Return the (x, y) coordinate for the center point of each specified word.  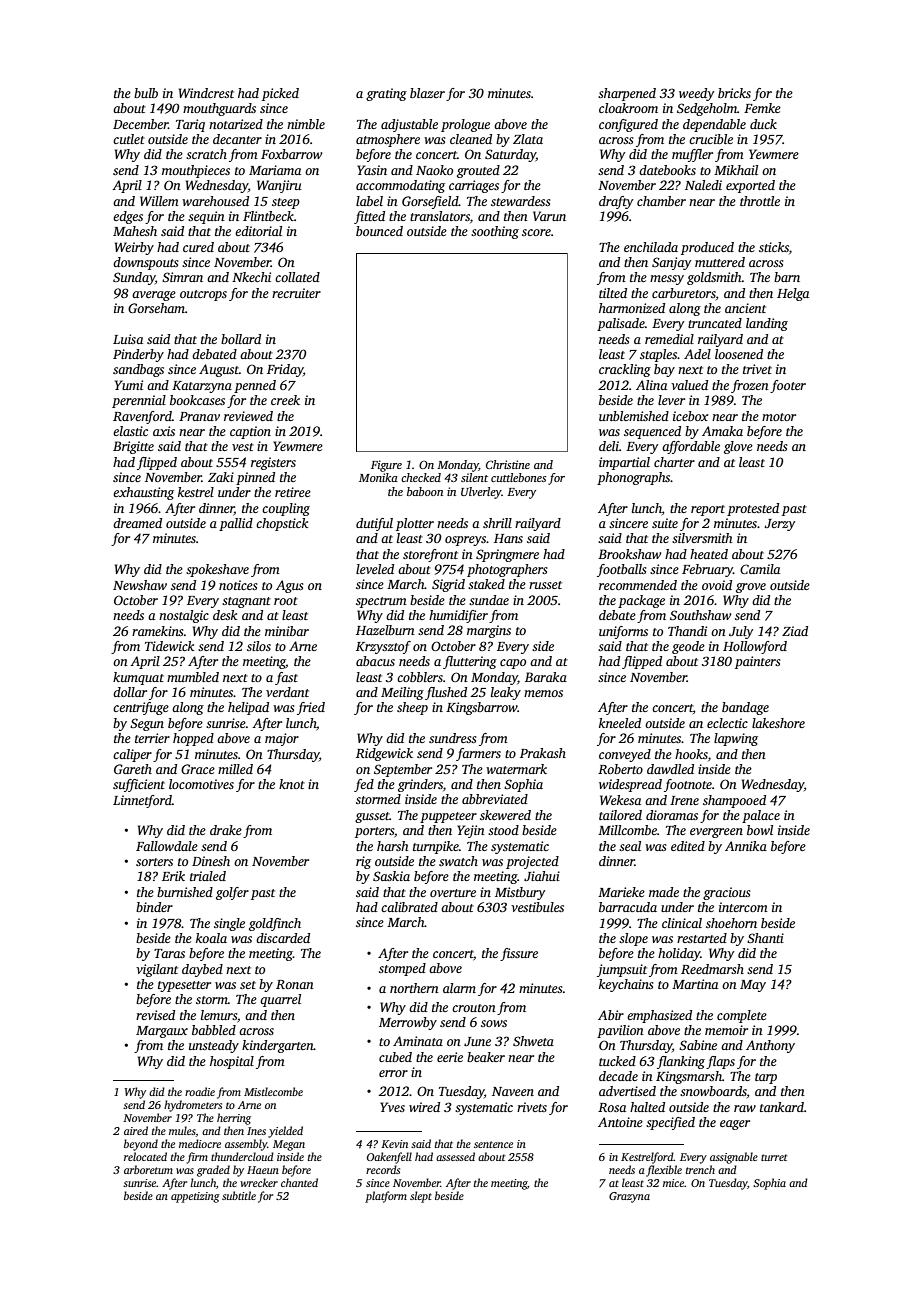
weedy (697, 94)
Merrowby (408, 1023)
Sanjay (672, 263)
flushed (446, 693)
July (741, 632)
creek (285, 400)
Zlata (528, 139)
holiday (679, 954)
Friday (285, 370)
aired (136, 1130)
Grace (198, 769)
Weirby (134, 248)
